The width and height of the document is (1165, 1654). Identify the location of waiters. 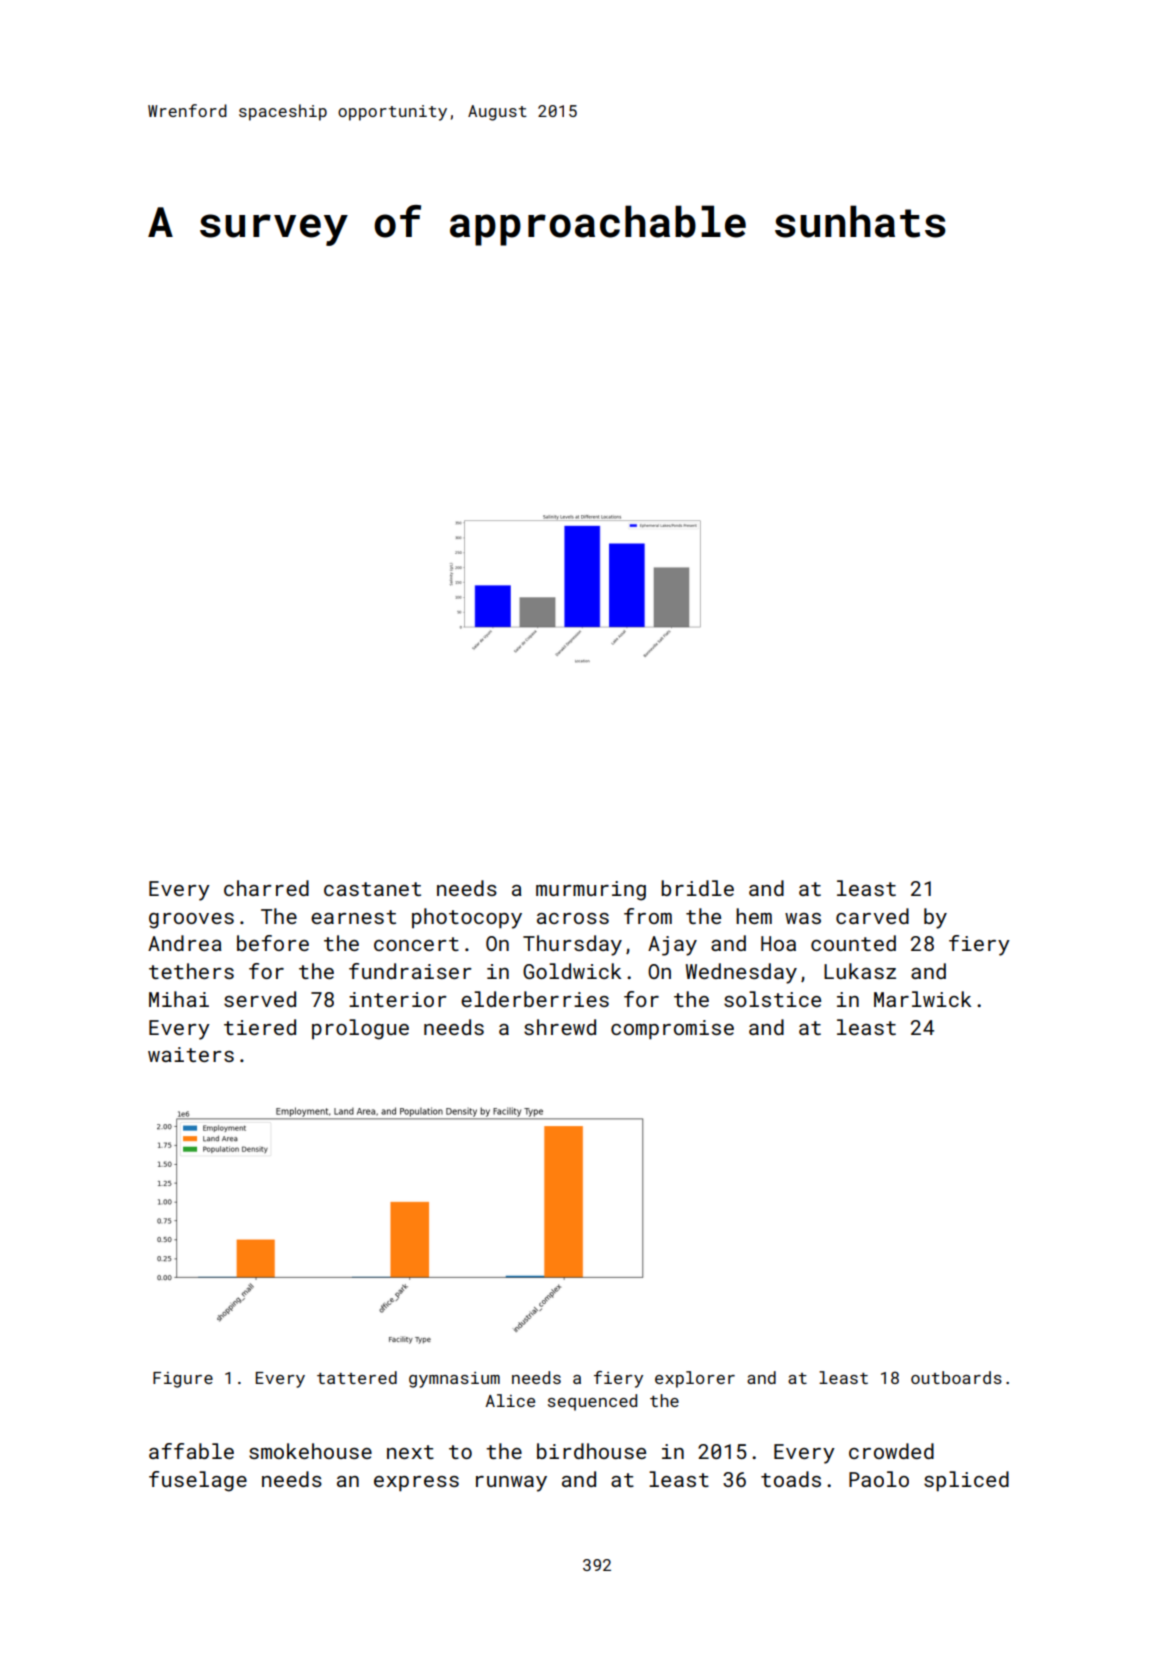
(191, 1054).
